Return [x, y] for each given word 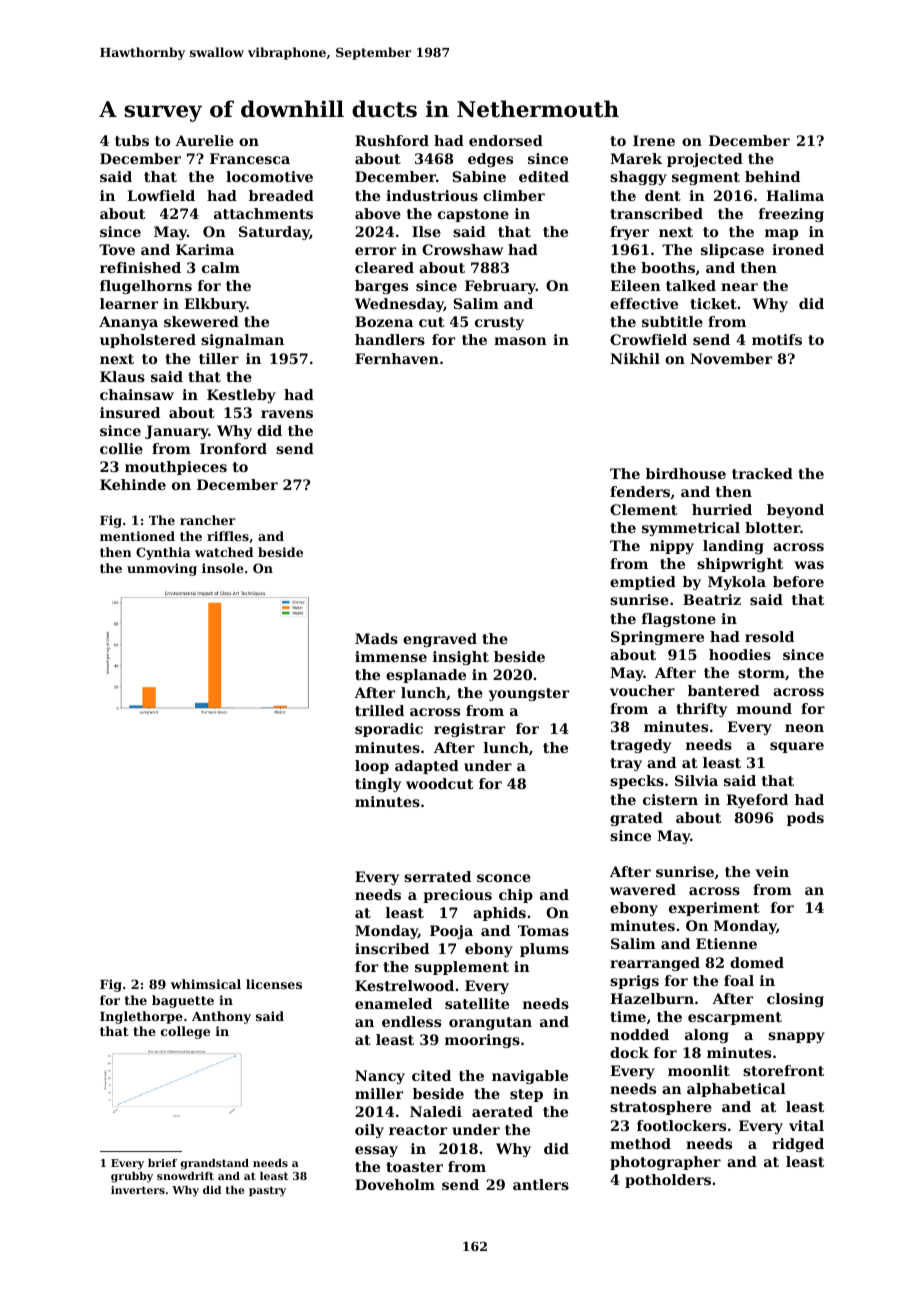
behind [772, 176]
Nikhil [635, 358]
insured [130, 412]
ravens [287, 414]
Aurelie [204, 140]
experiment [714, 909]
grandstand [214, 1164]
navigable [530, 1077]
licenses [274, 984]
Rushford [392, 140]
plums [544, 950]
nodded [639, 1034]
